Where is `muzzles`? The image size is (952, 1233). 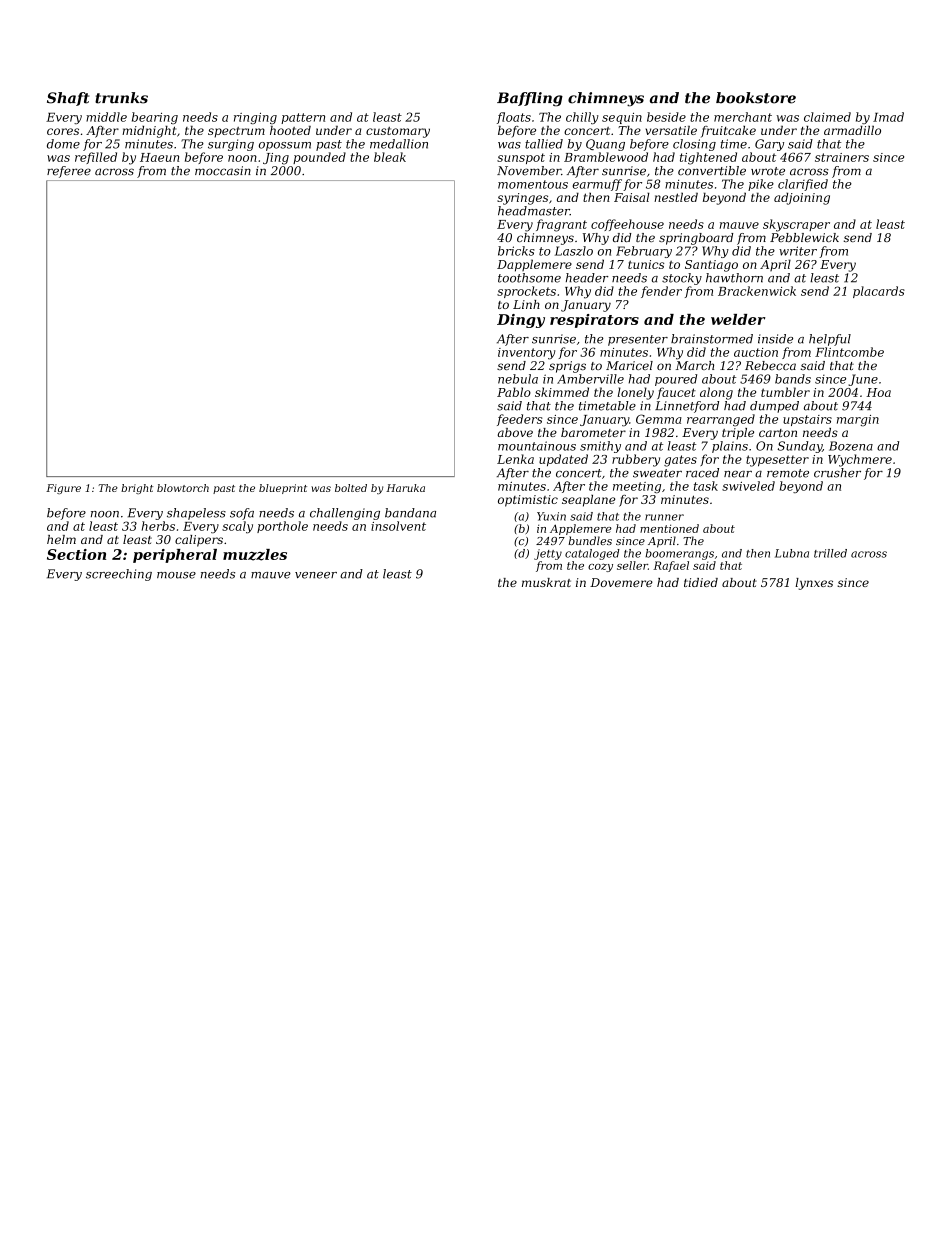 muzzles is located at coordinates (255, 555).
